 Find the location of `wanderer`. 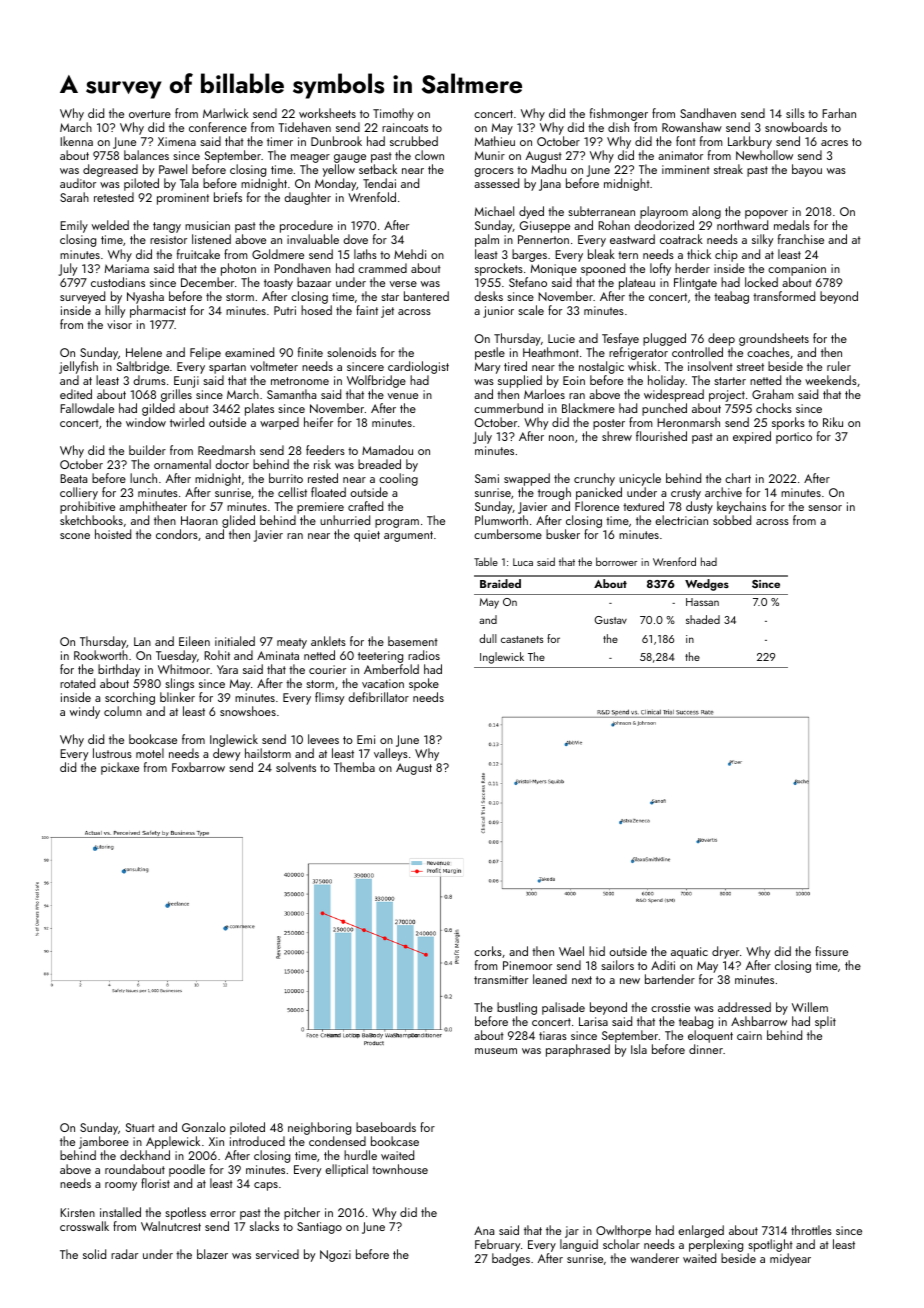

wanderer is located at coordinates (654, 1258).
